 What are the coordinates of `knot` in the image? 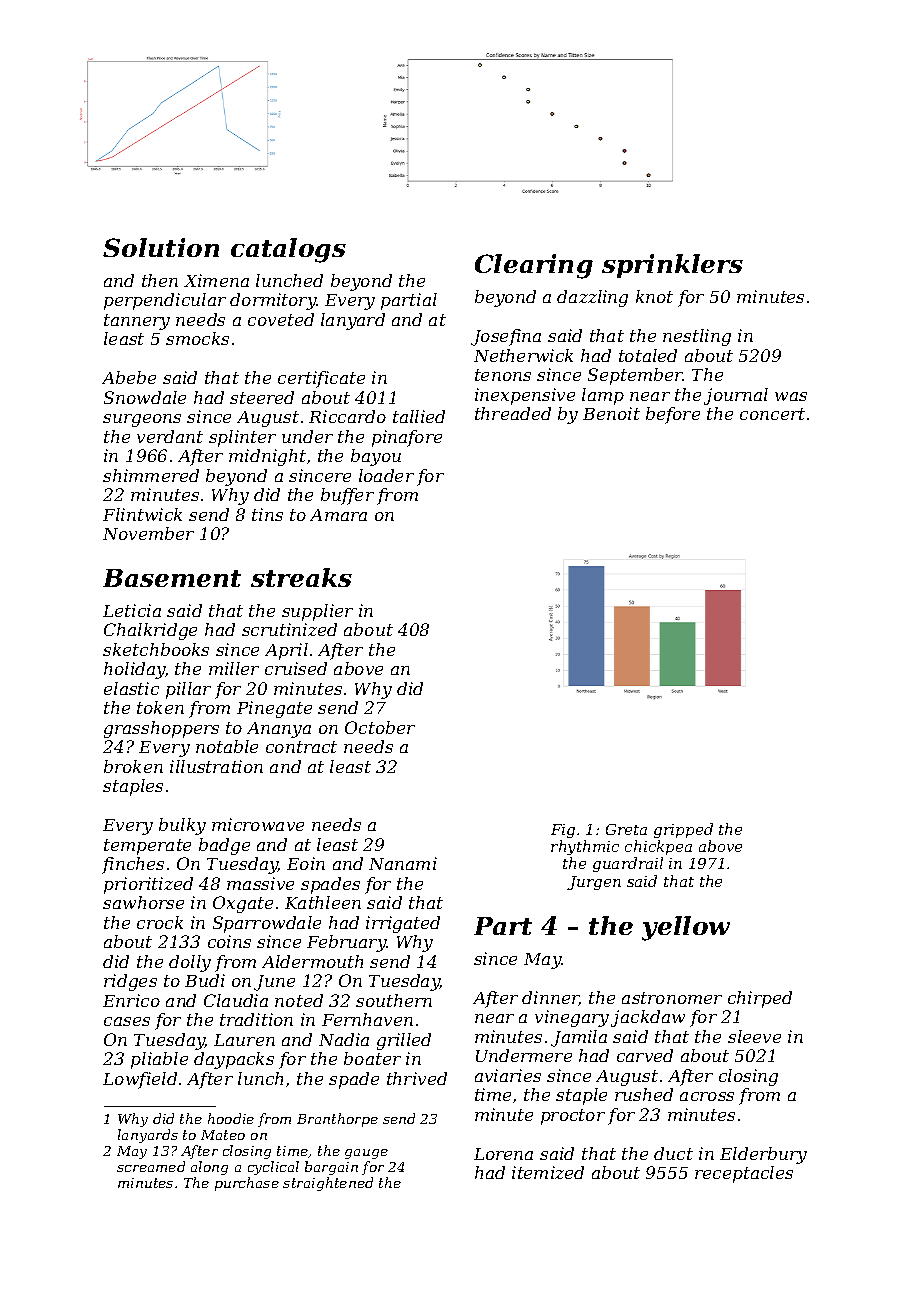 It's located at (654, 296).
